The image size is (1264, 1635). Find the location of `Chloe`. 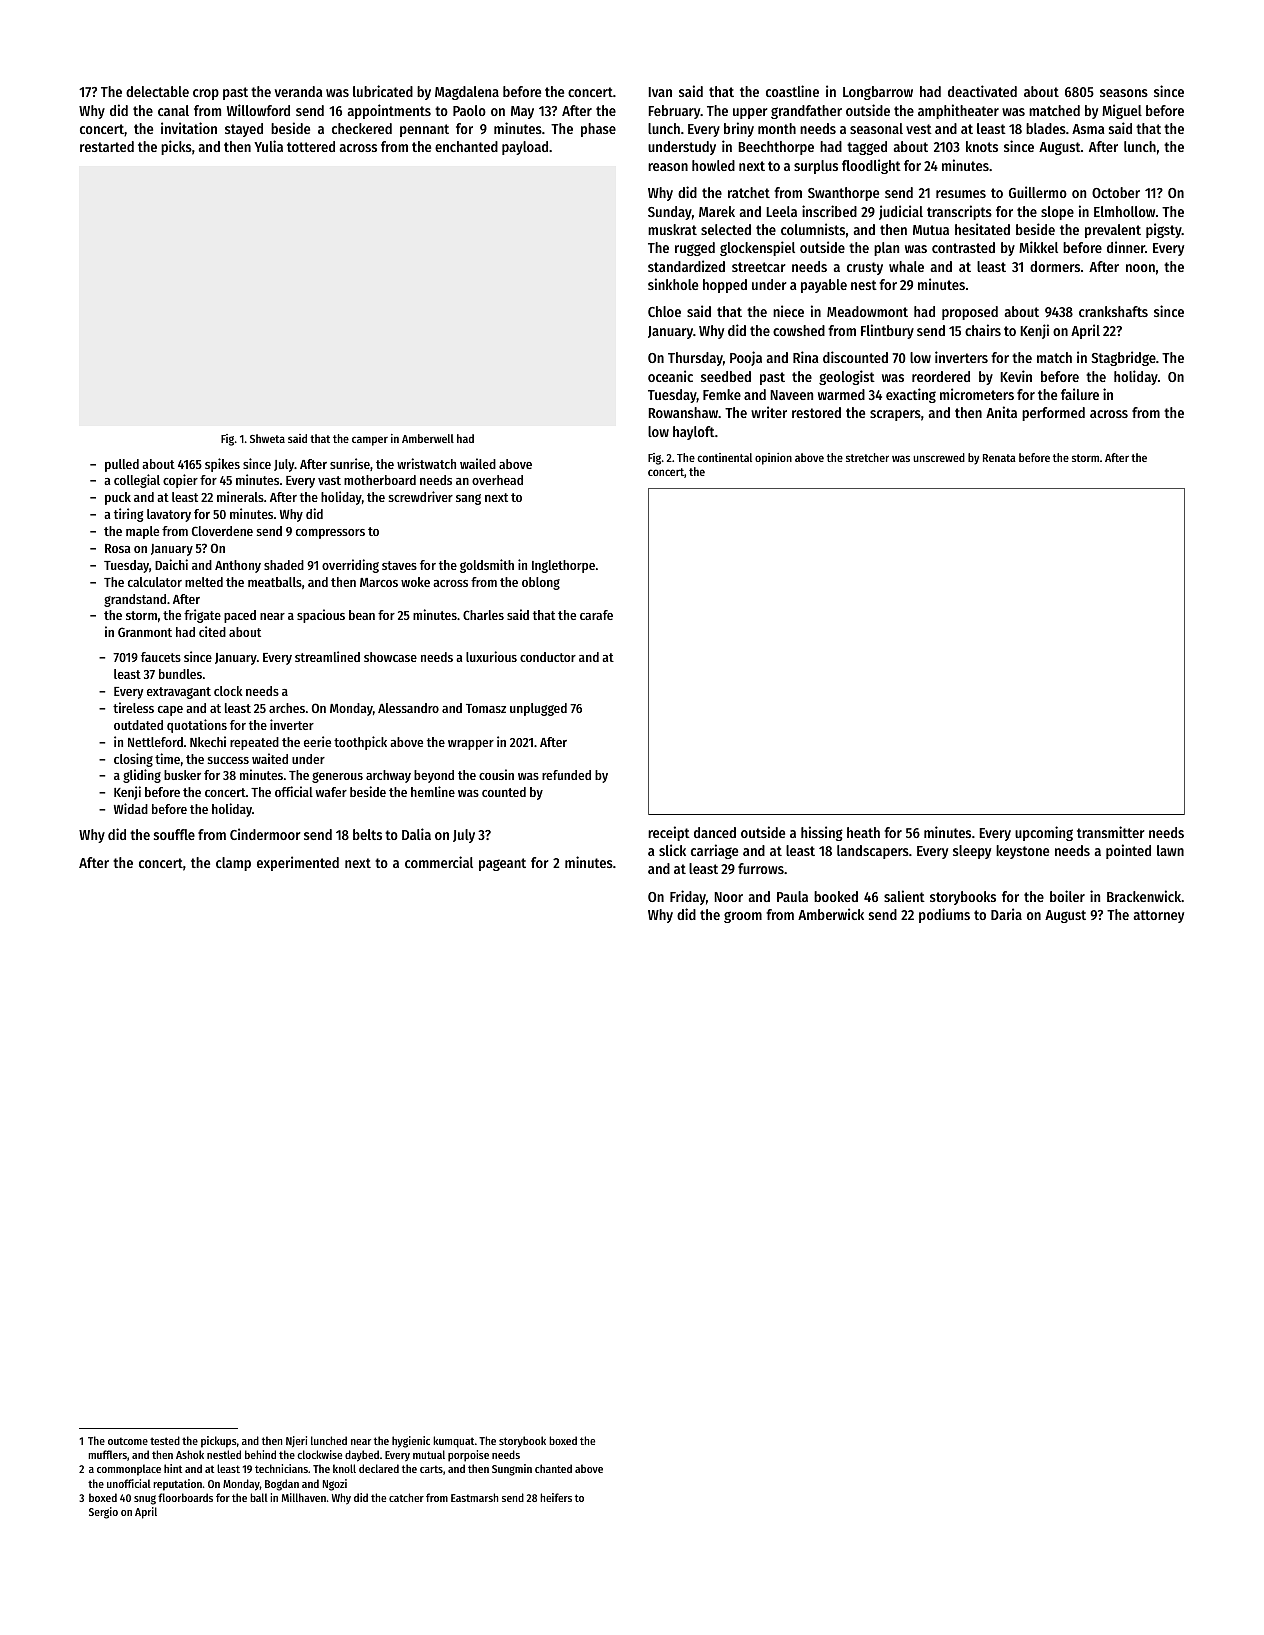

Chloe is located at coordinates (664, 311).
